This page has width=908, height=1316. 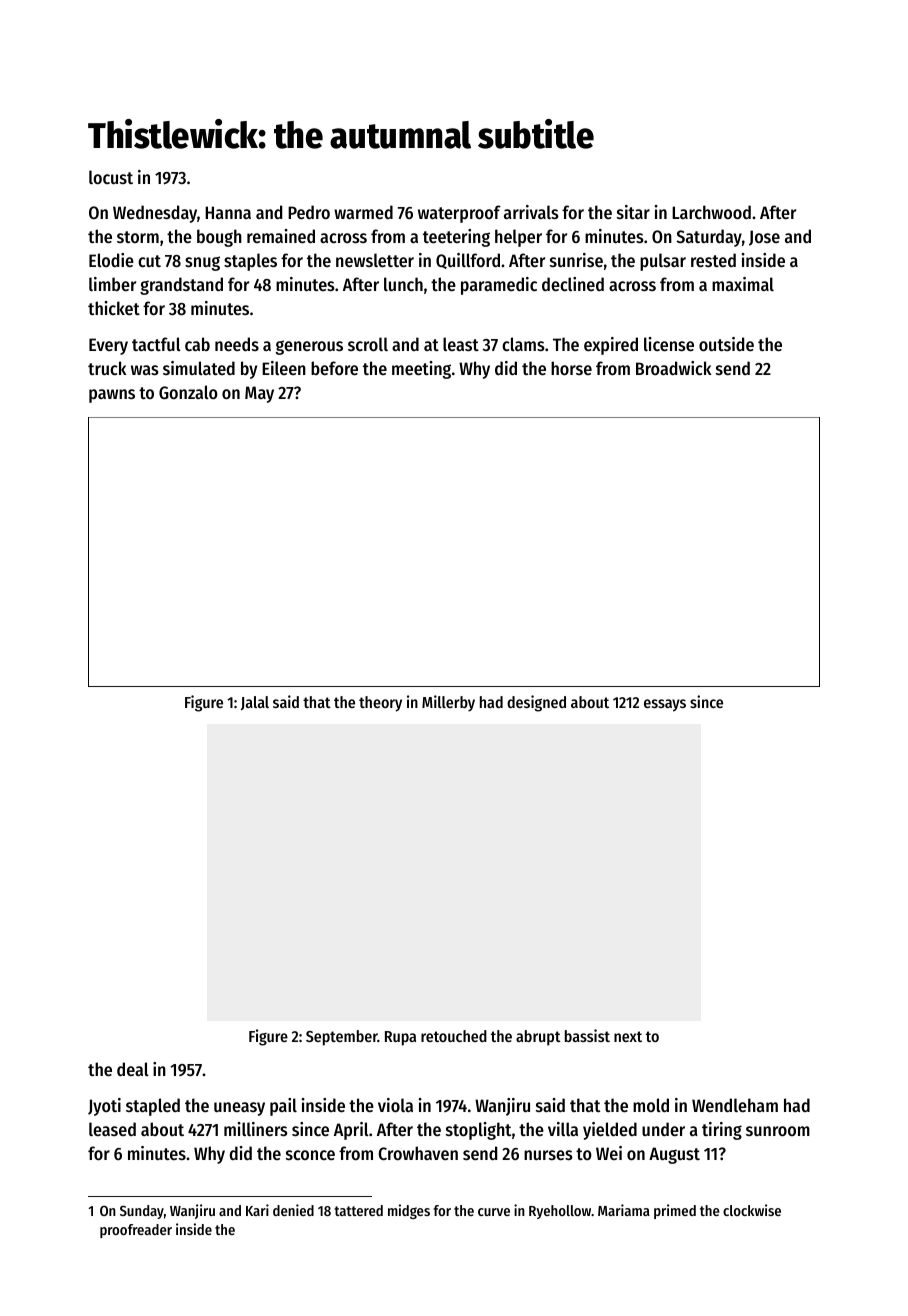 I want to click on proofreader, so click(x=136, y=1231).
